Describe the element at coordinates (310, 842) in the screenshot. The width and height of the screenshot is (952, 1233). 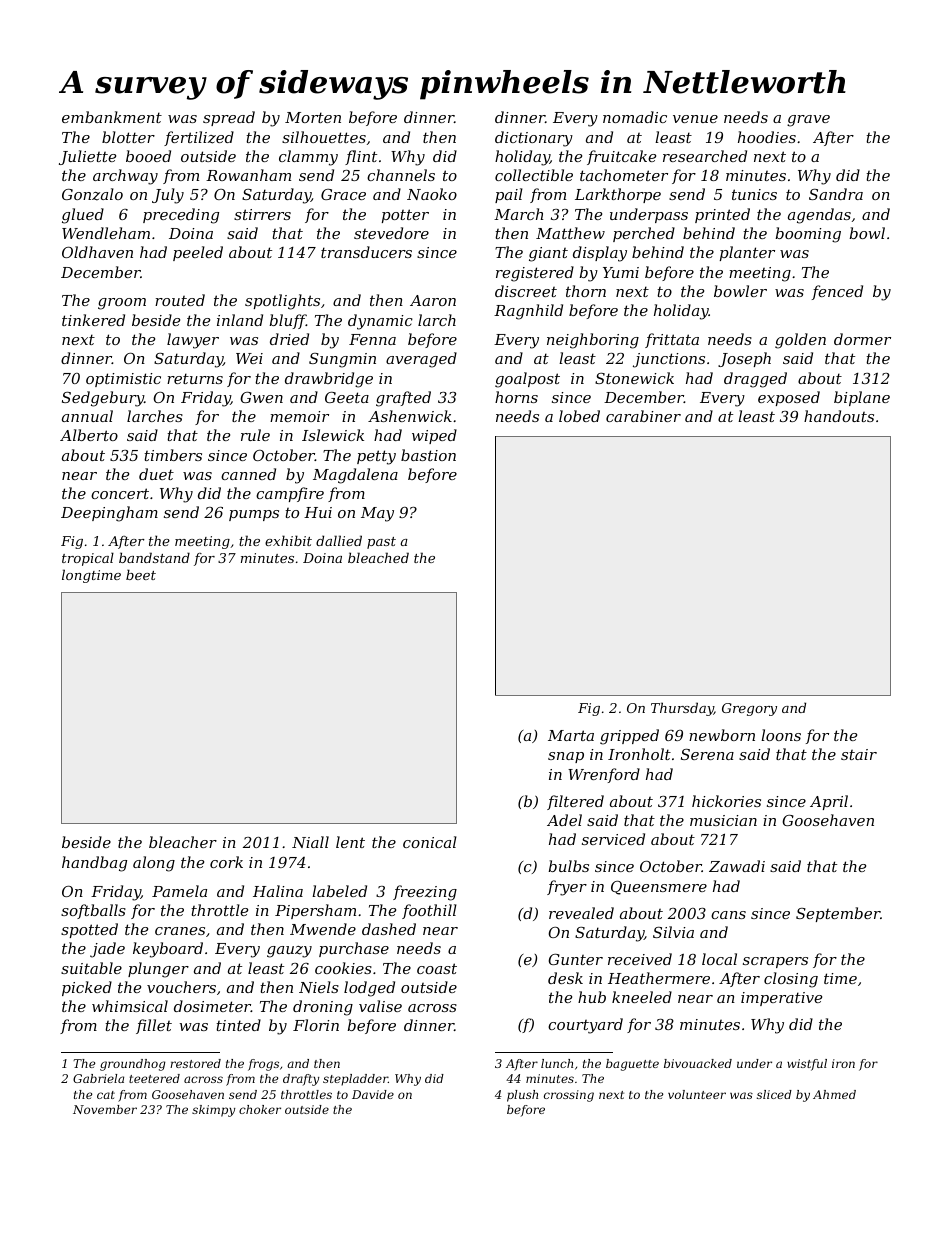
I see `Niall` at that location.
